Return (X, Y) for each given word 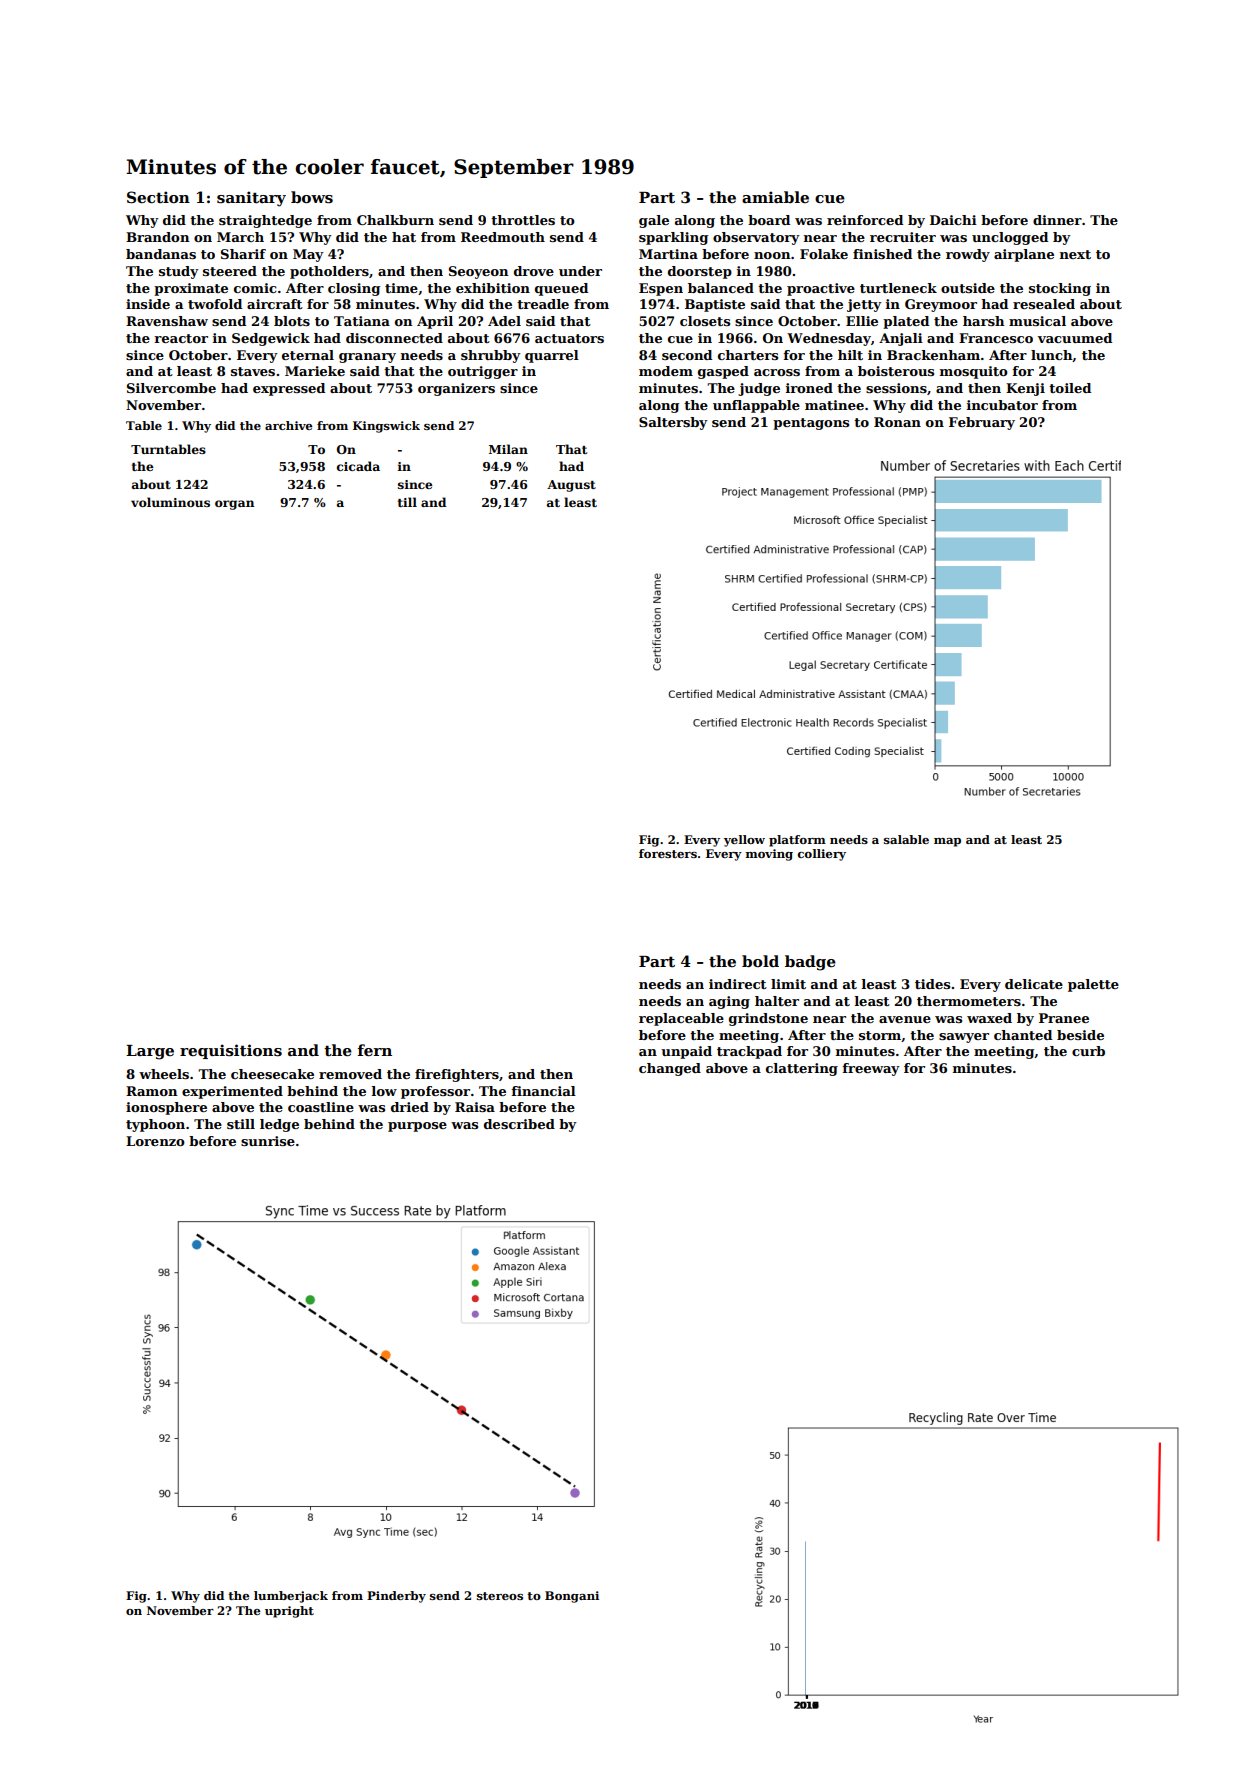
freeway (871, 1069)
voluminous (170, 502)
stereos (500, 1596)
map (947, 842)
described (519, 1124)
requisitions (231, 1051)
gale (654, 221)
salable (906, 839)
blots (292, 321)
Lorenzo (155, 1141)
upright (289, 1612)
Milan (508, 449)
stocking (1060, 289)
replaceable (681, 1019)
